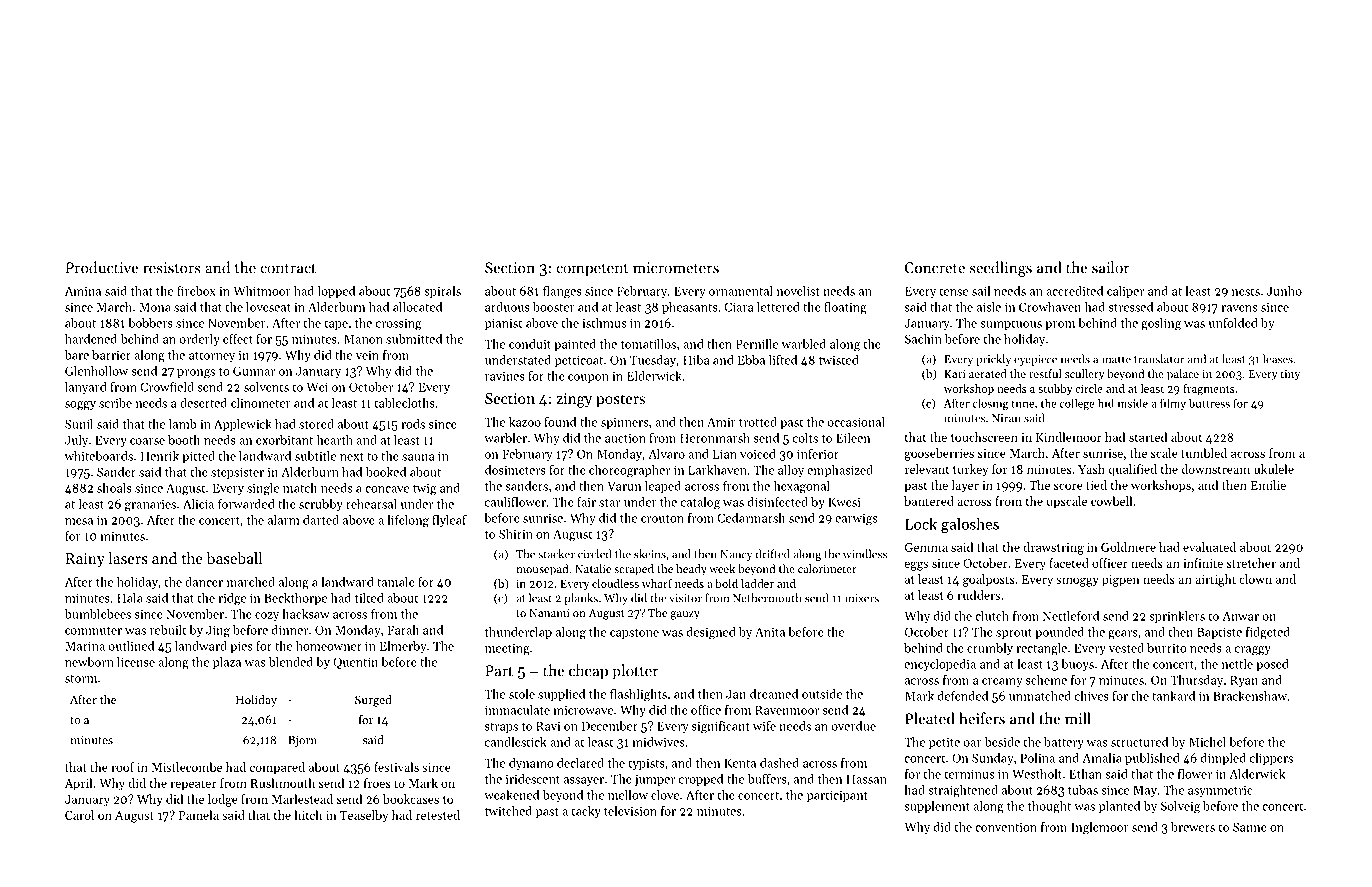  I want to click on sprinklers, so click(1177, 617).
